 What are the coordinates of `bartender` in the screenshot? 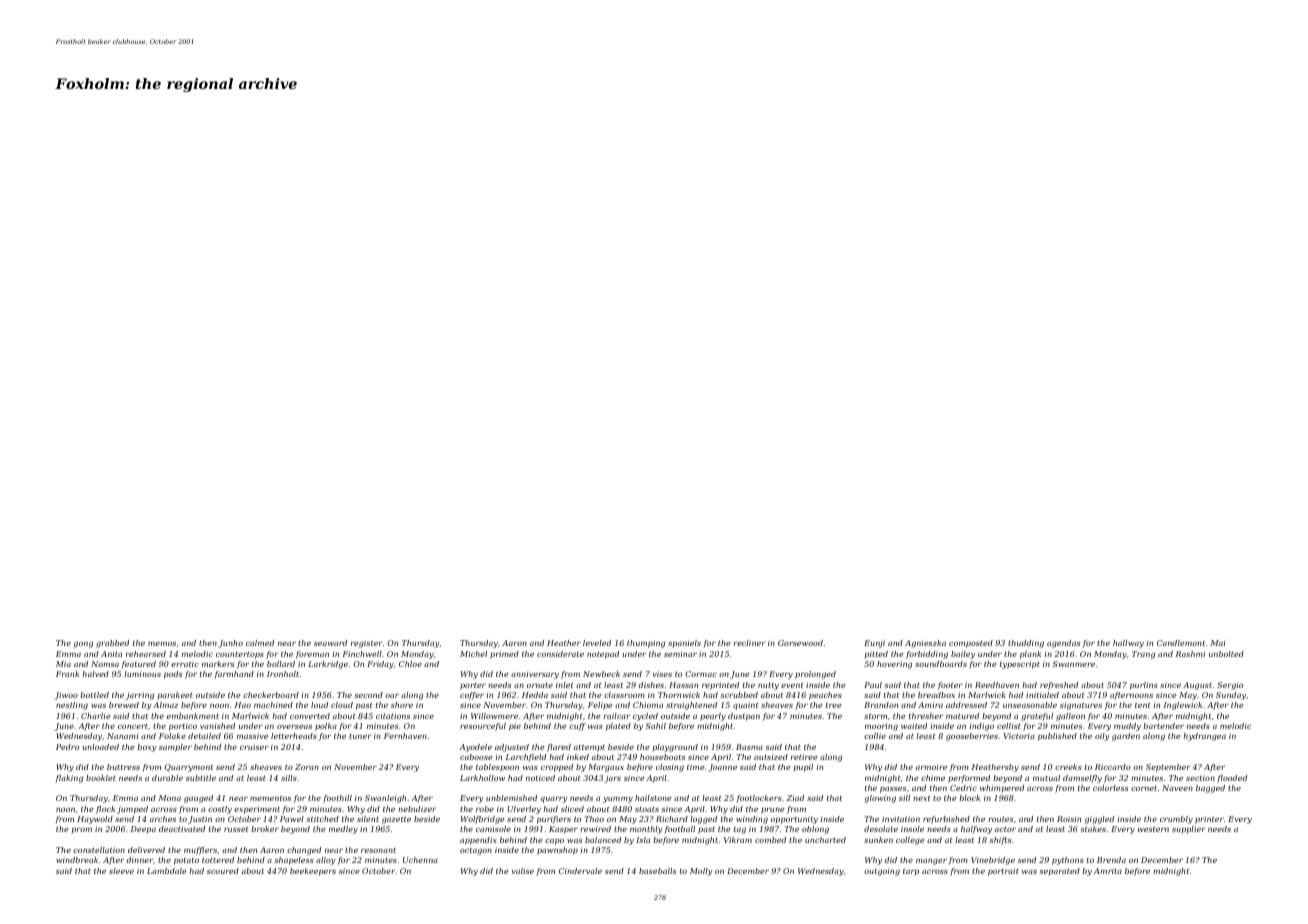 It's located at (1163, 726).
